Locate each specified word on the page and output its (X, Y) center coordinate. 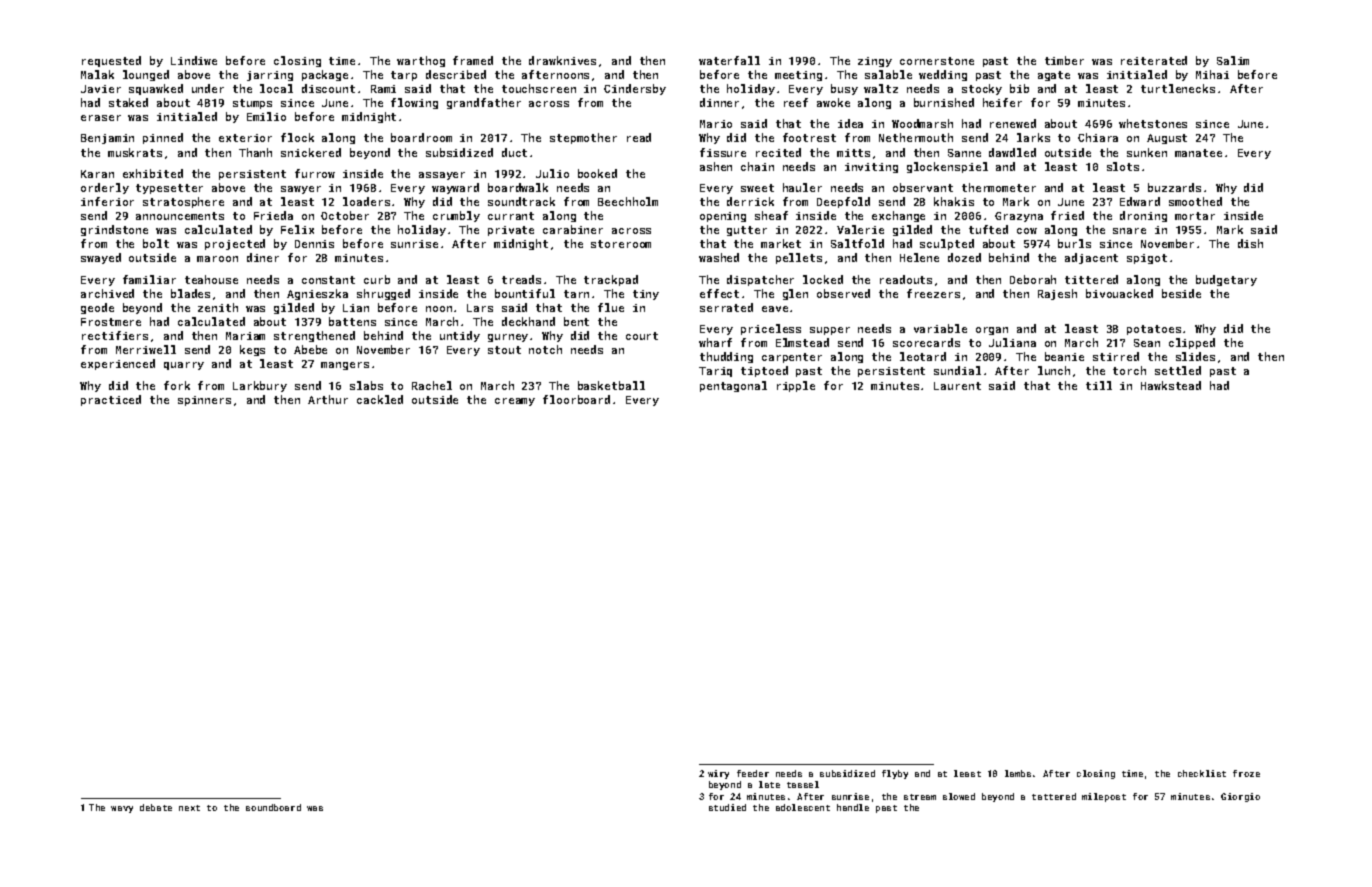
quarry (184, 366)
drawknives (562, 60)
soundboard (273, 807)
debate (156, 807)
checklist (1202, 773)
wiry (718, 774)
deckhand (528, 321)
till (1099, 385)
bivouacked (1119, 293)
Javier (101, 89)
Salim (1233, 60)
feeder (753, 773)
